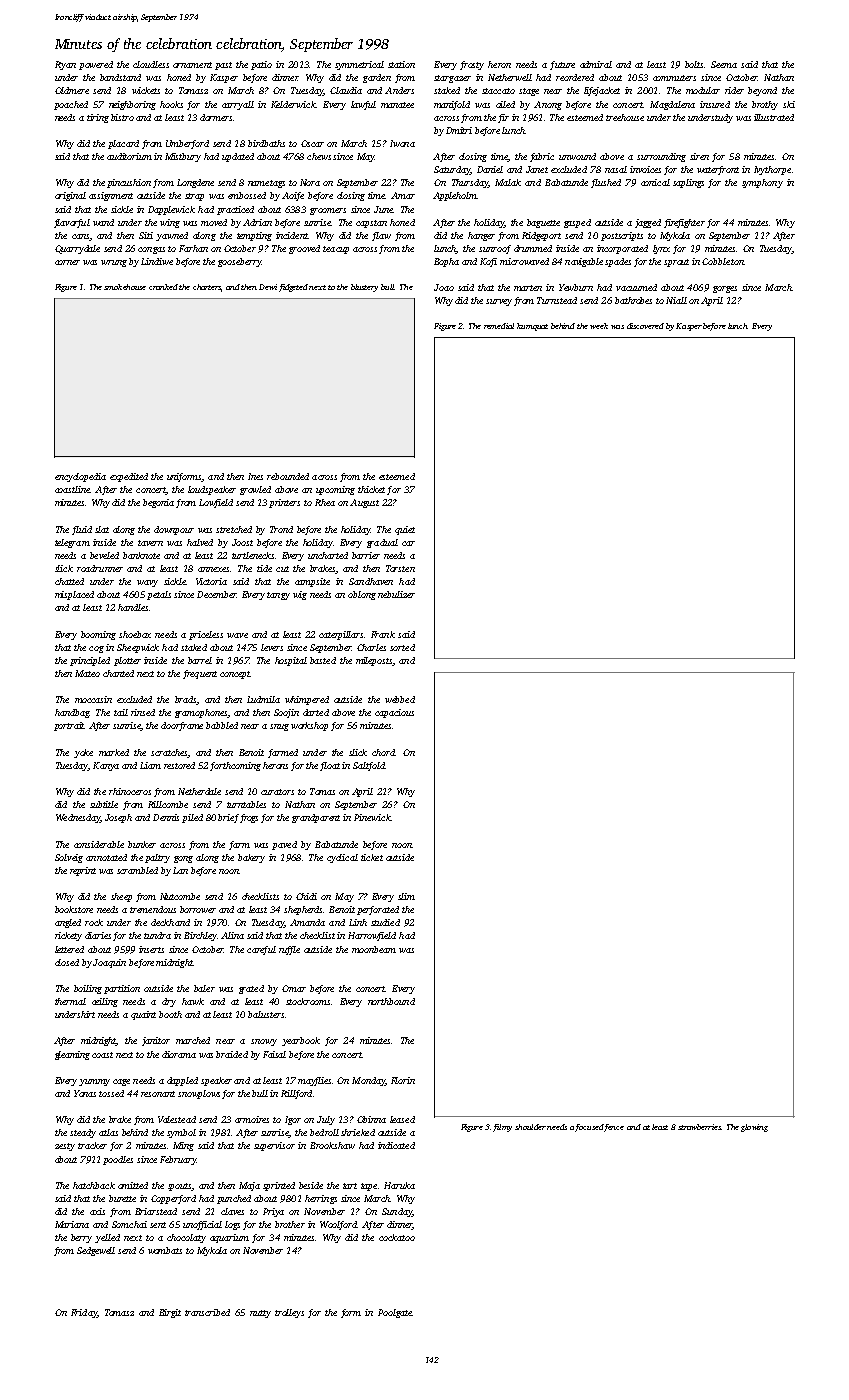 The width and height of the screenshot is (849, 1400). What do you see at coordinates (401, 64) in the screenshot?
I see `station` at bounding box center [401, 64].
